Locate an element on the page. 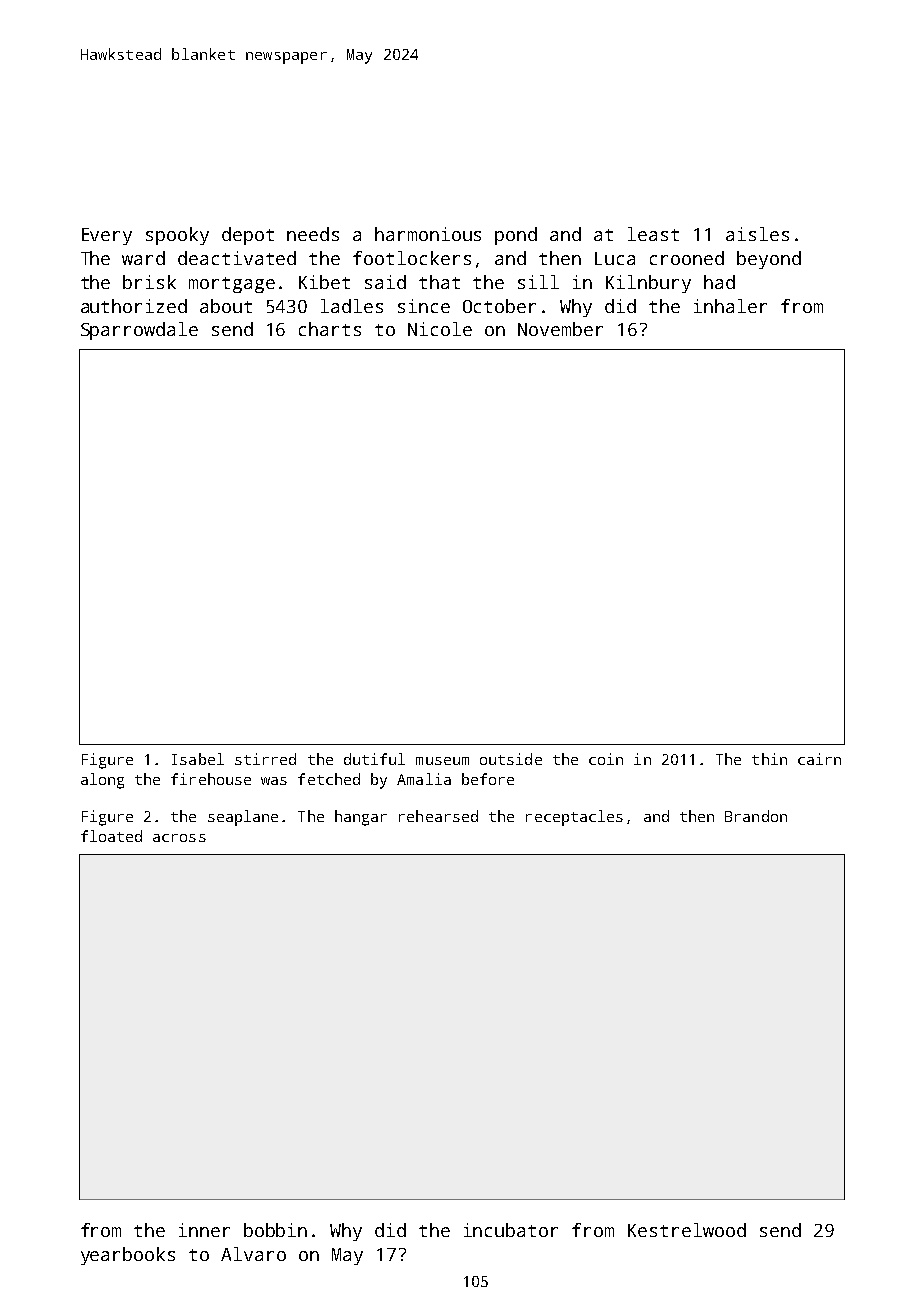  cairn is located at coordinates (819, 759).
